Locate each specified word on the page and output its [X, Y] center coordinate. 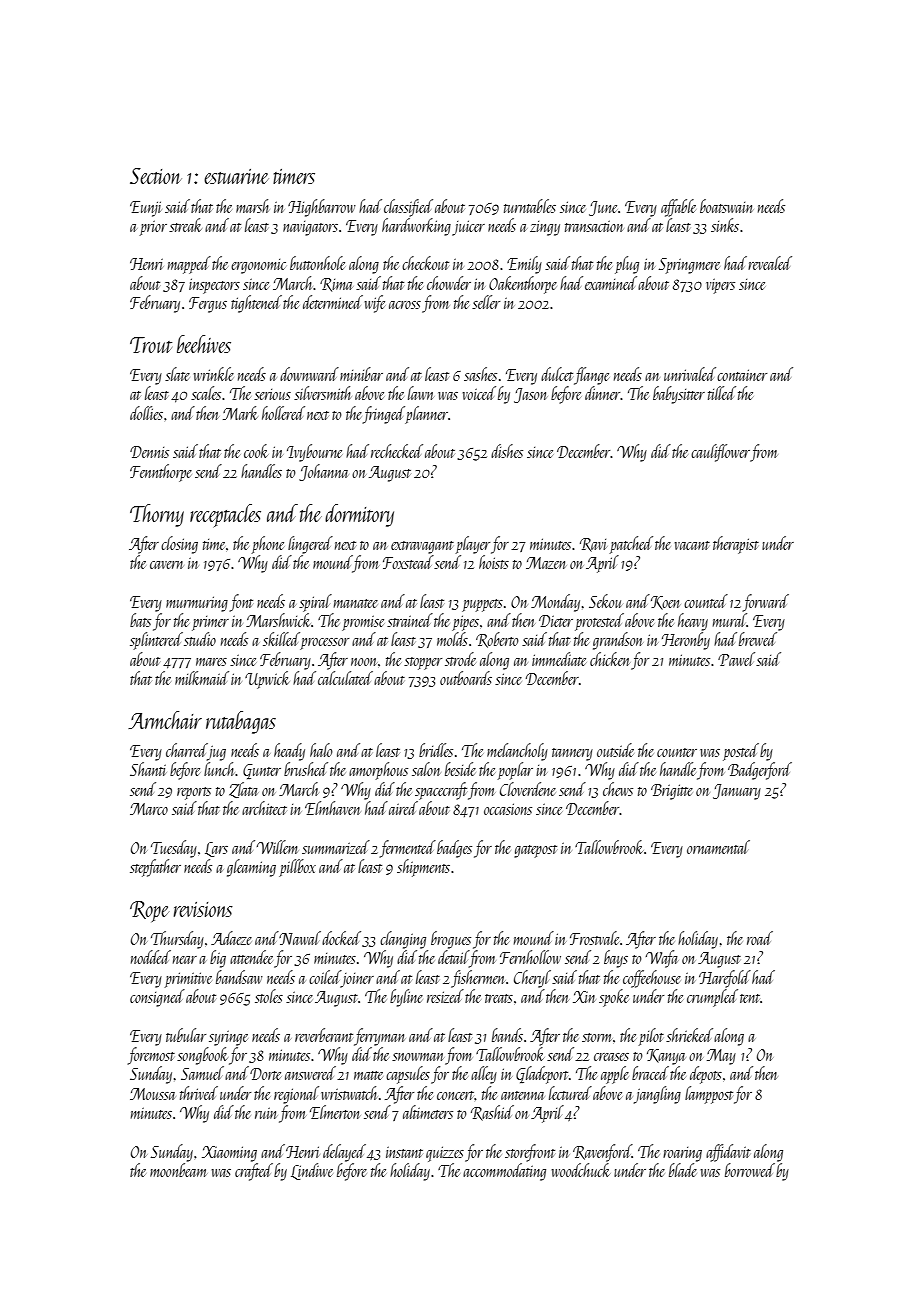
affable [678, 208]
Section [156, 176]
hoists [494, 562]
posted [741, 752]
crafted [254, 1172]
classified [408, 208]
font [241, 603]
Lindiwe [312, 1171]
